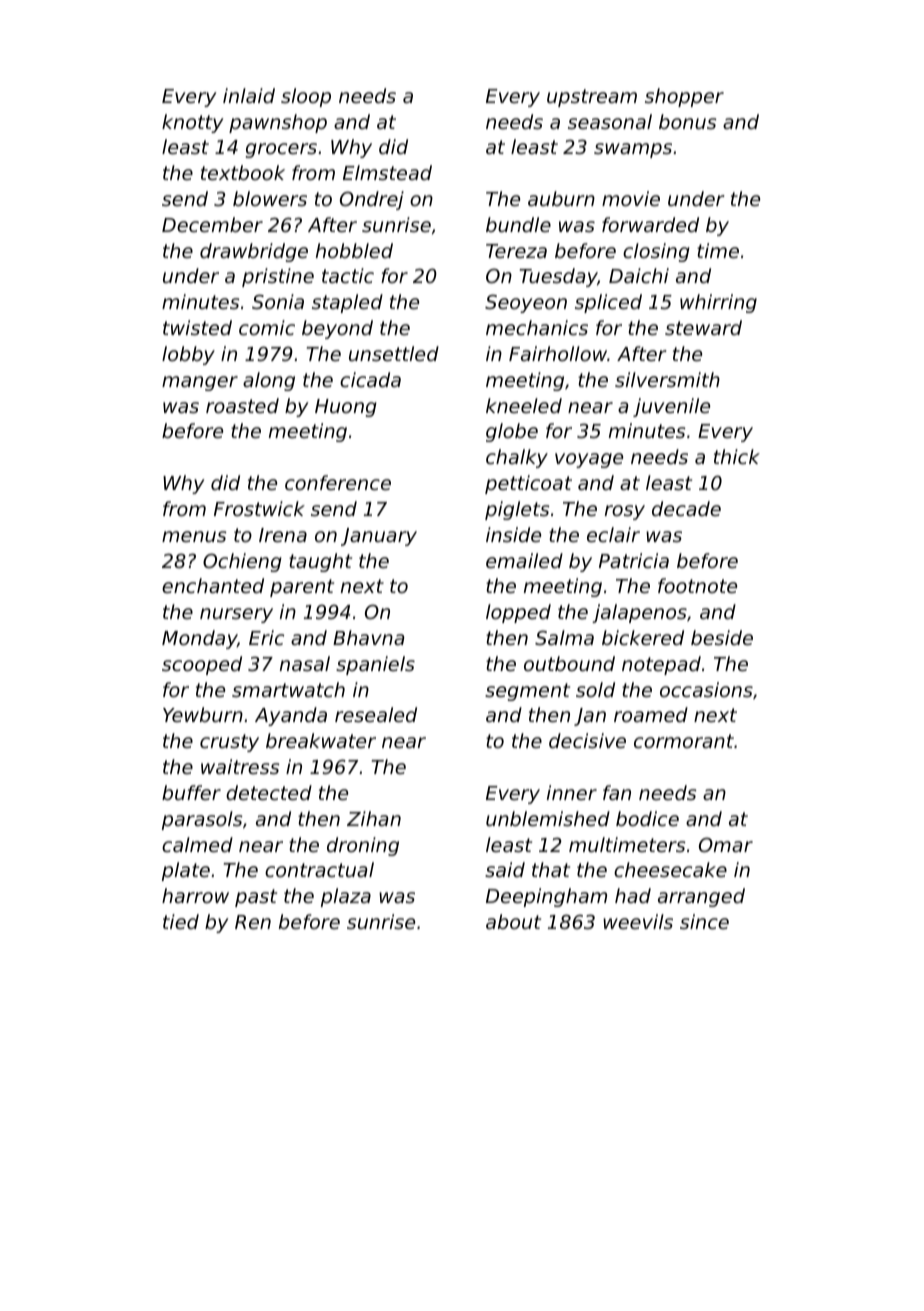 This image has height=1311, width=924. What do you see at coordinates (513, 921) in the image?
I see `about` at bounding box center [513, 921].
